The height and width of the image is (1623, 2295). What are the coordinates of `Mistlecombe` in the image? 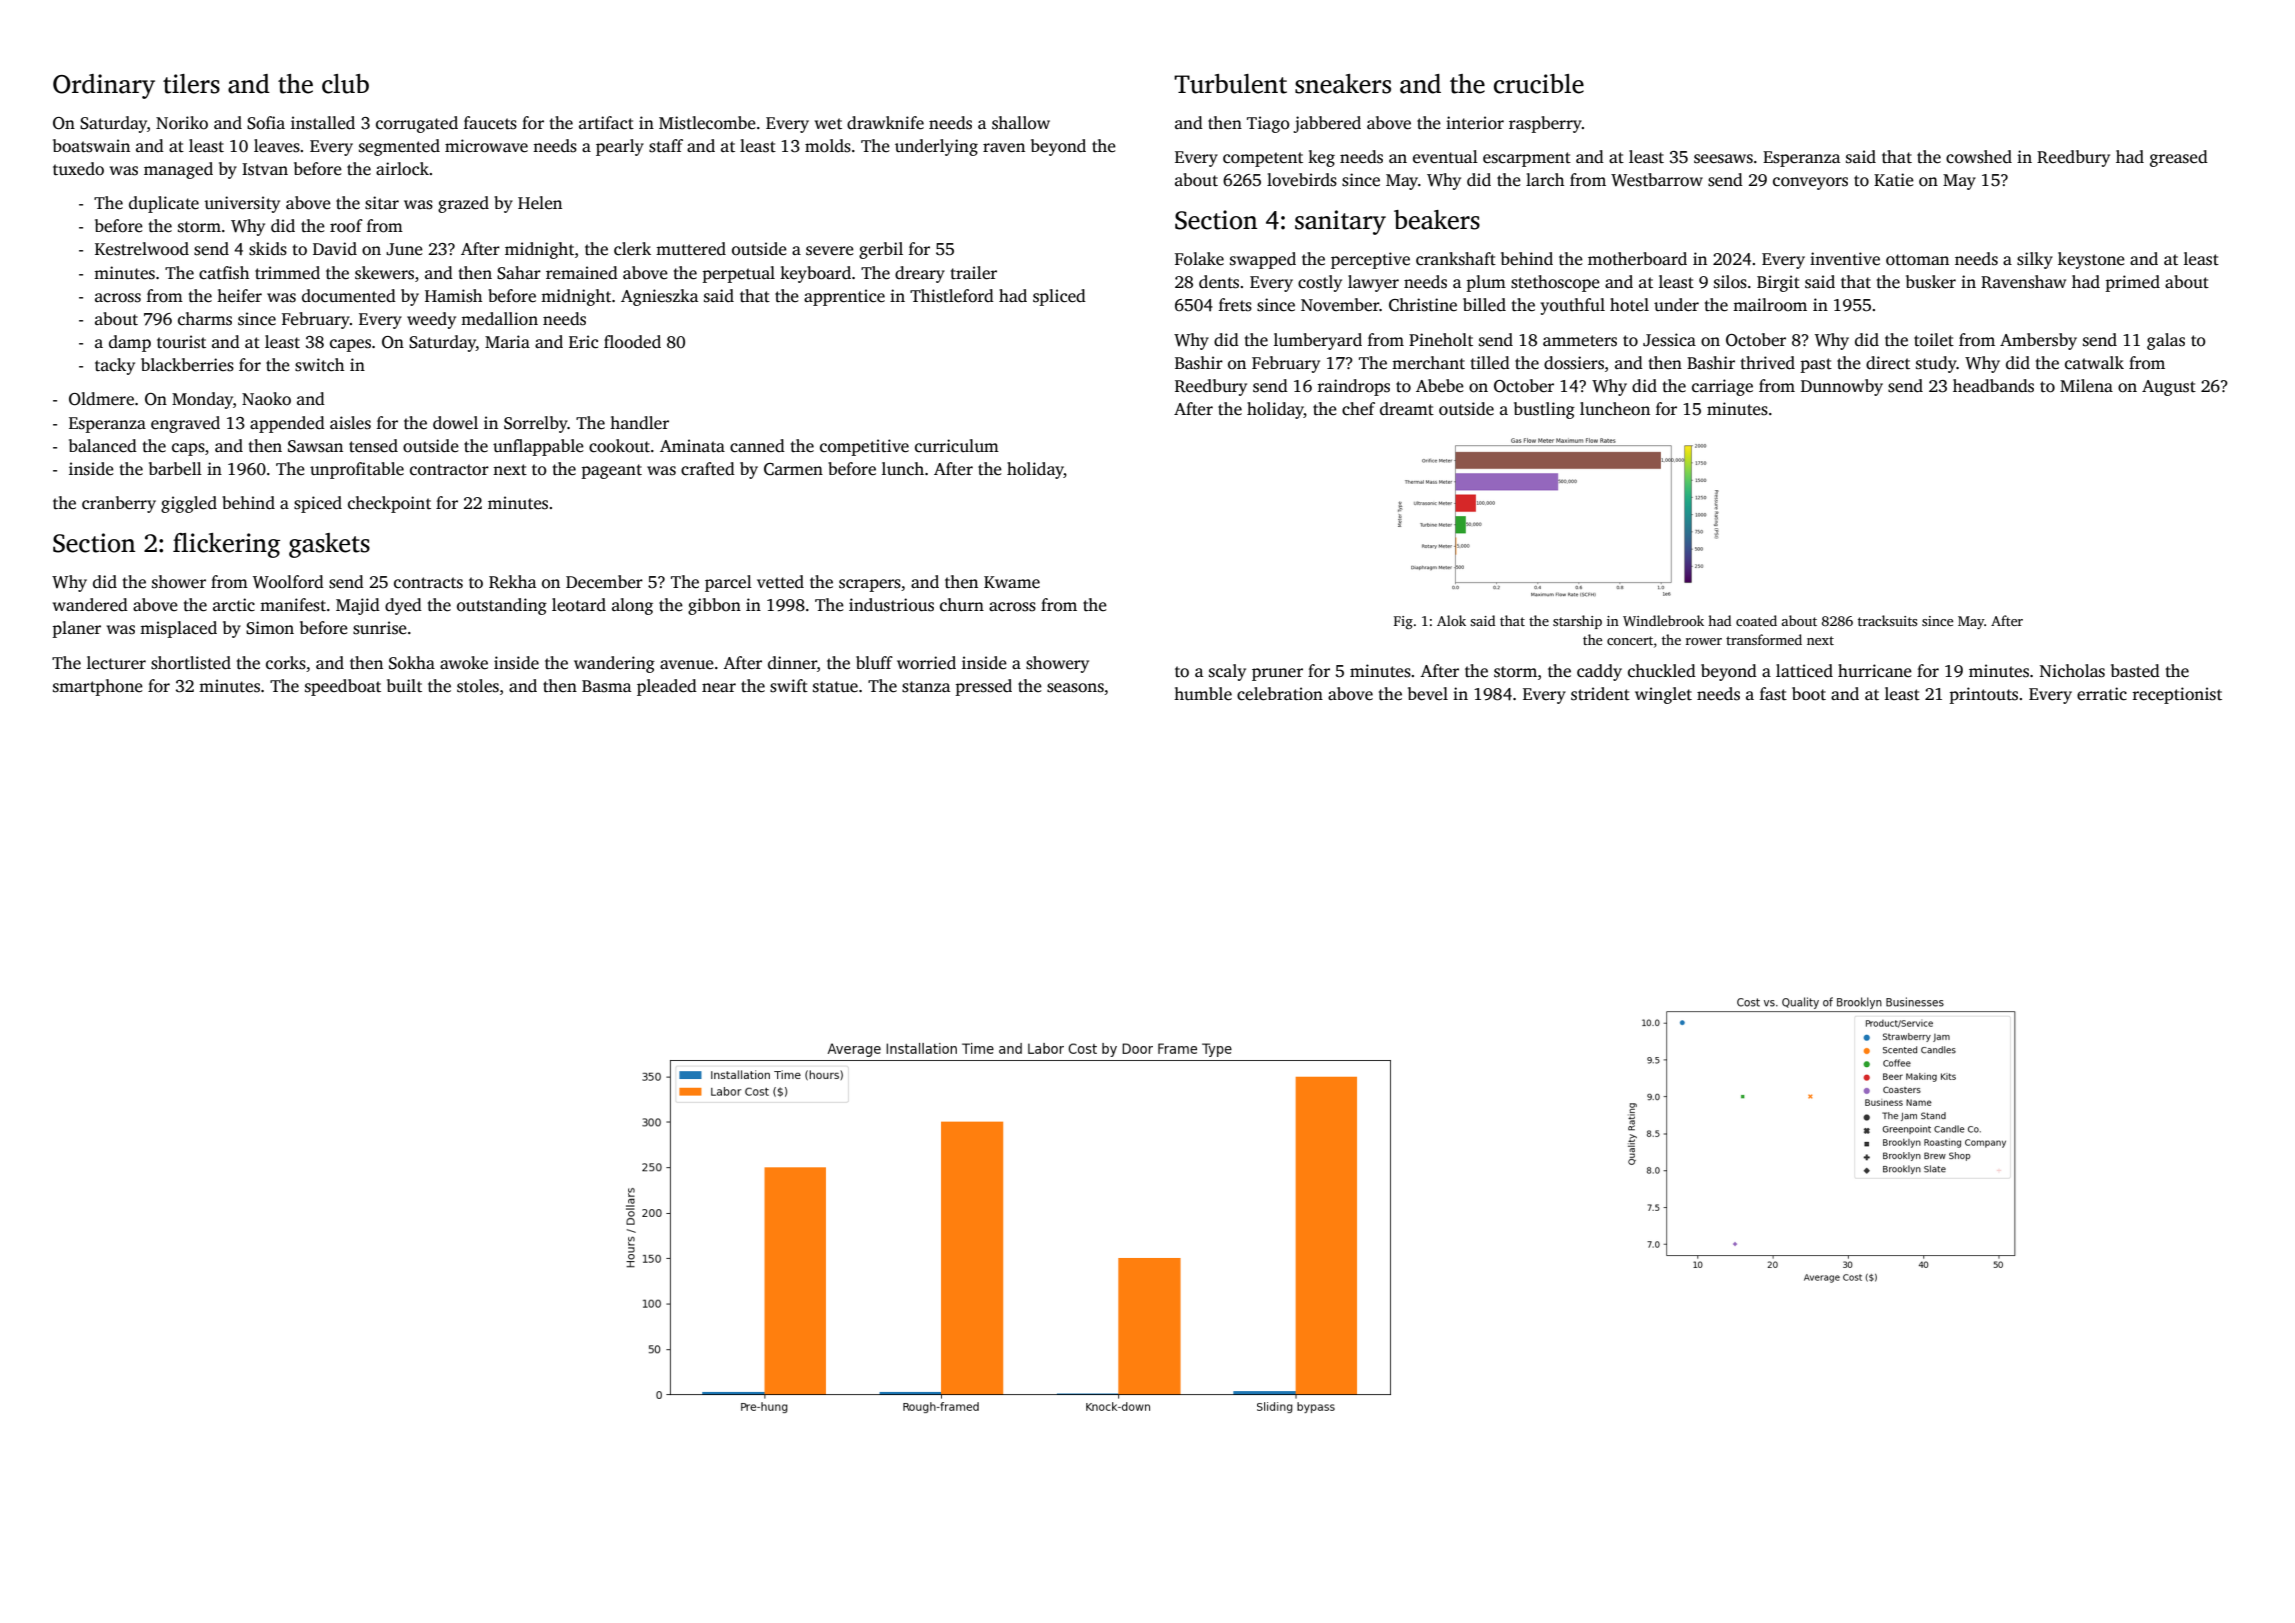 It's located at (707, 123).
